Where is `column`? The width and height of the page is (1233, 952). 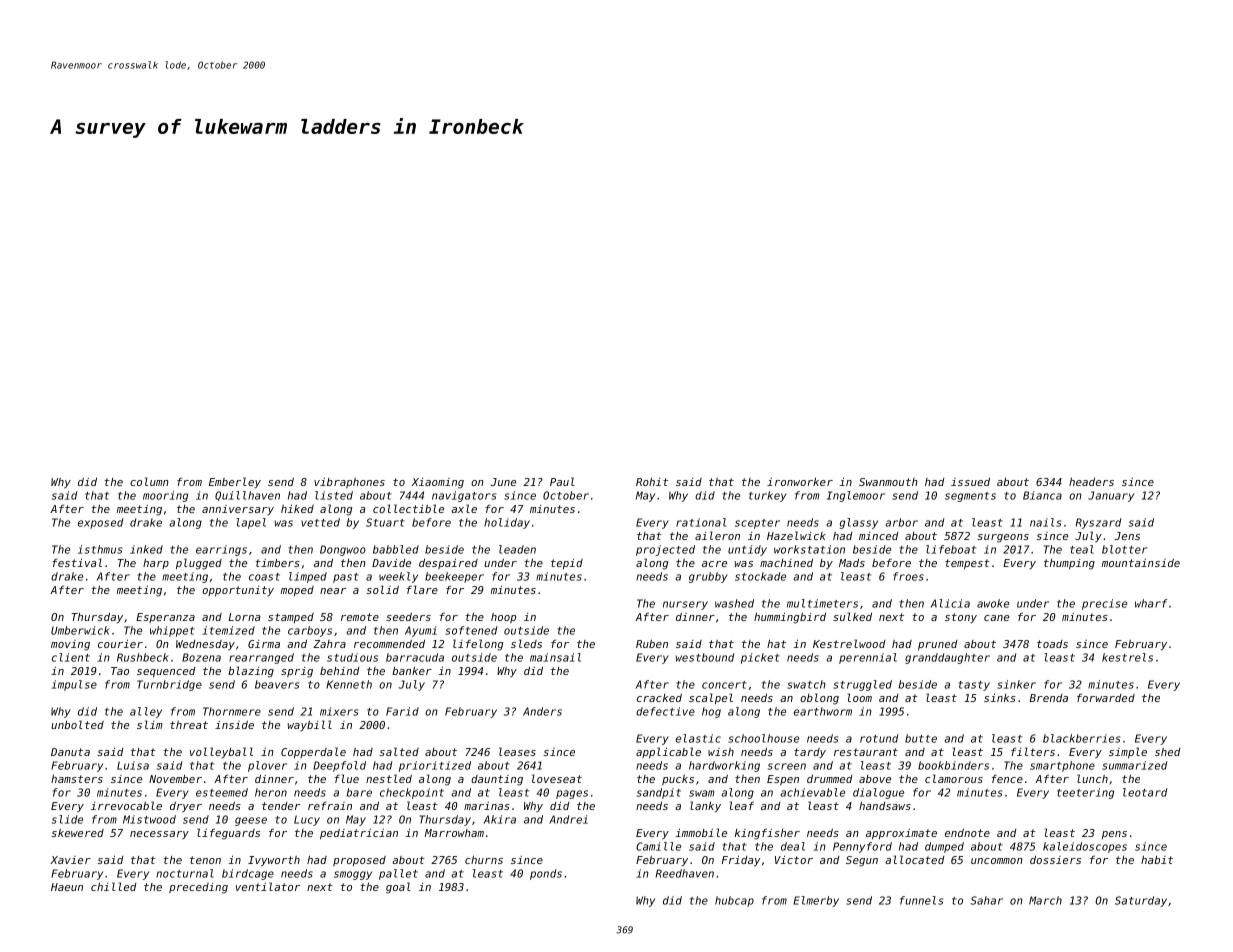 column is located at coordinates (149, 481).
